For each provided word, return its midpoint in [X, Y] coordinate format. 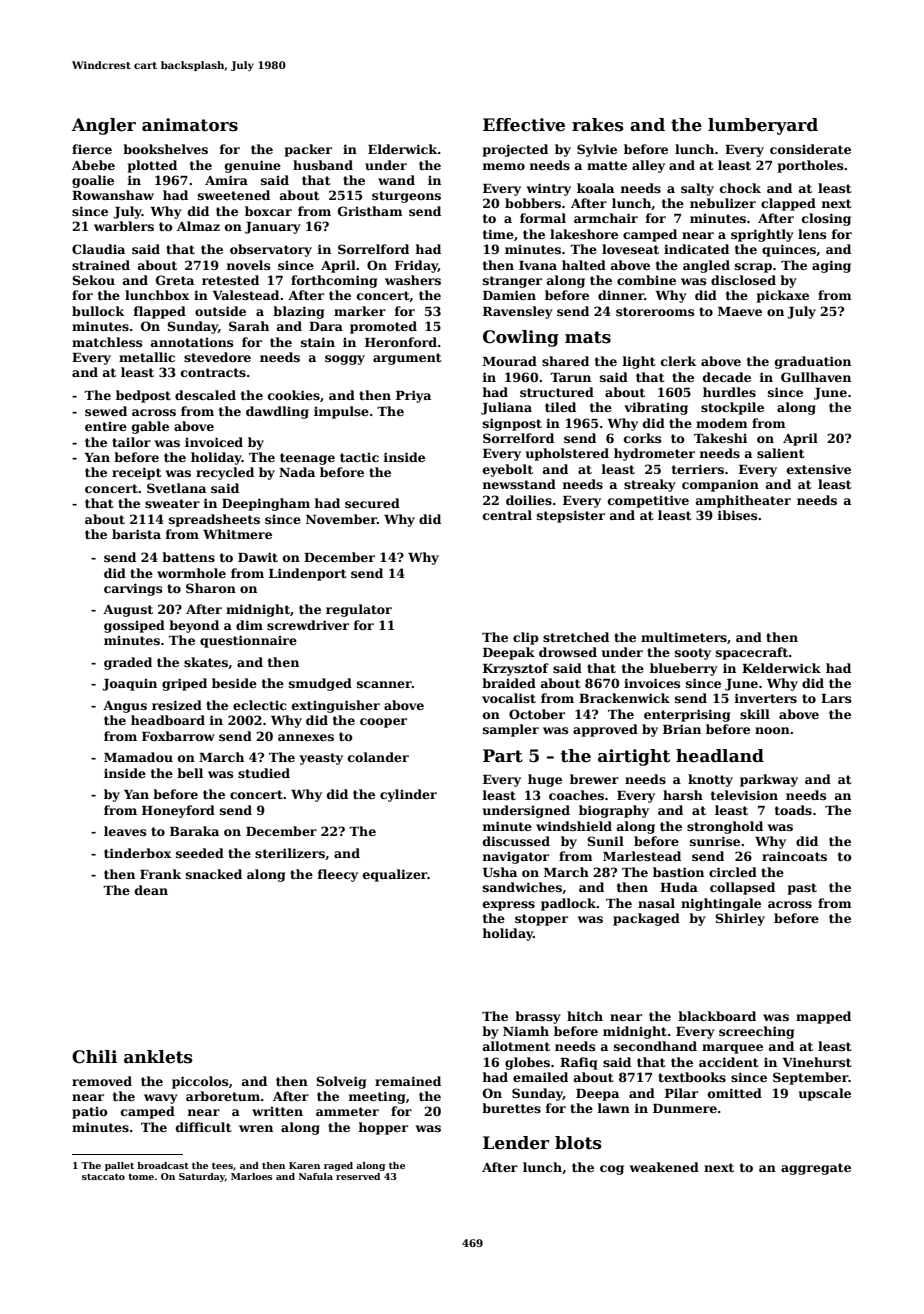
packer [308, 150]
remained [408, 1081]
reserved [358, 1176]
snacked [214, 874]
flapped [159, 312]
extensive [819, 469]
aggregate [816, 1169]
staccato [103, 1177]
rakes [598, 125]
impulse [341, 412]
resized [177, 705]
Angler [104, 126]
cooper [383, 723]
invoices [652, 683]
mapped [823, 1017]
